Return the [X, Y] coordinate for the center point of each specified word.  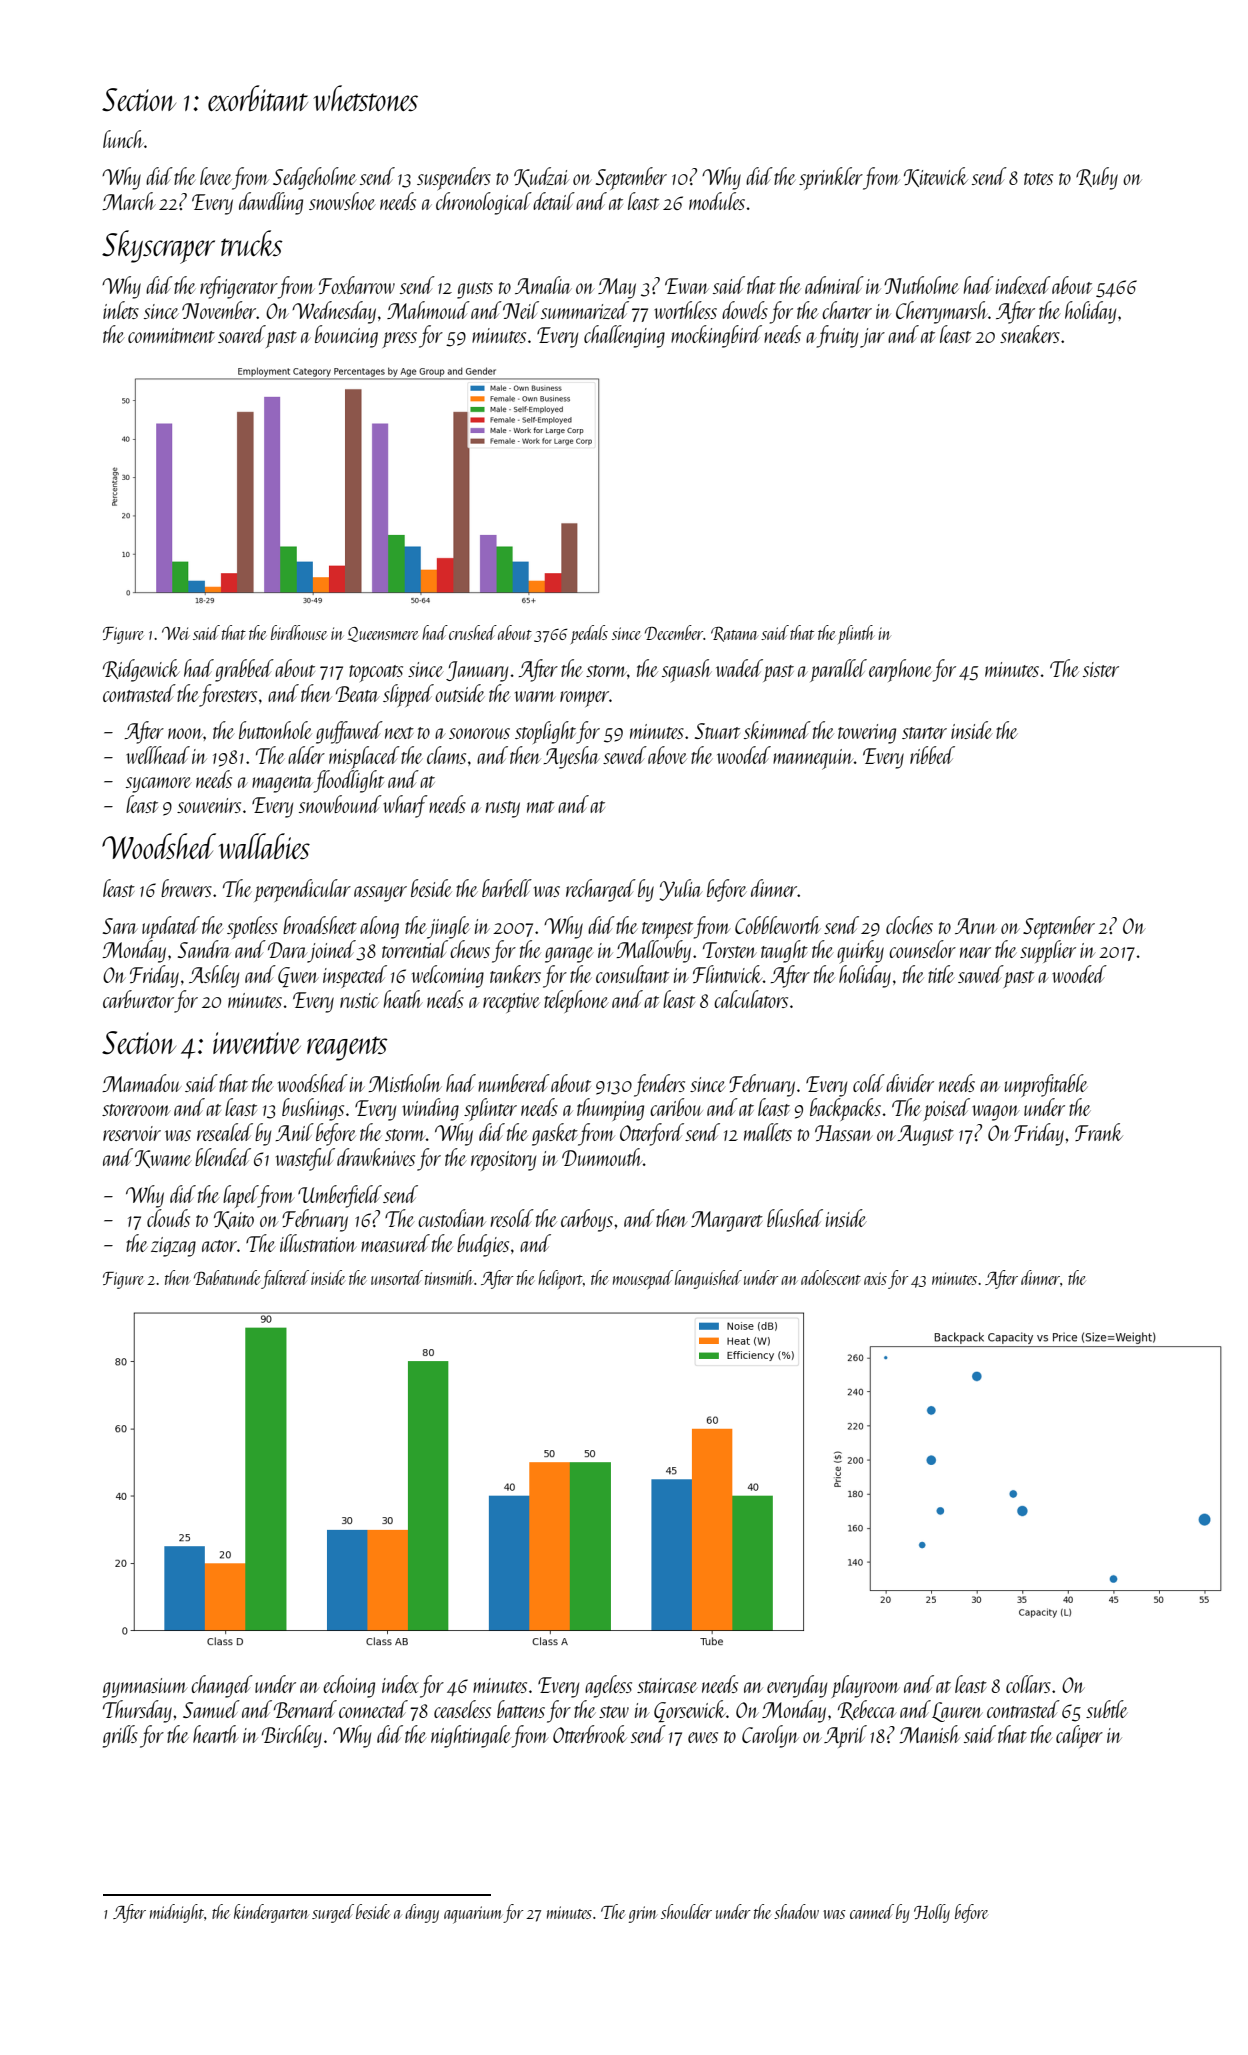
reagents [347, 1048]
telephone [576, 1001]
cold [869, 1083]
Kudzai [541, 177]
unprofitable [1046, 1085]
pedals [589, 634]
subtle [1107, 1709]
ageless [608, 1686]
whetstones [365, 98]
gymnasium [145, 1688]
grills [120, 1736]
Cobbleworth [777, 925]
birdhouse [299, 632]
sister [1101, 669]
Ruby [1097, 178]
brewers [186, 888]
